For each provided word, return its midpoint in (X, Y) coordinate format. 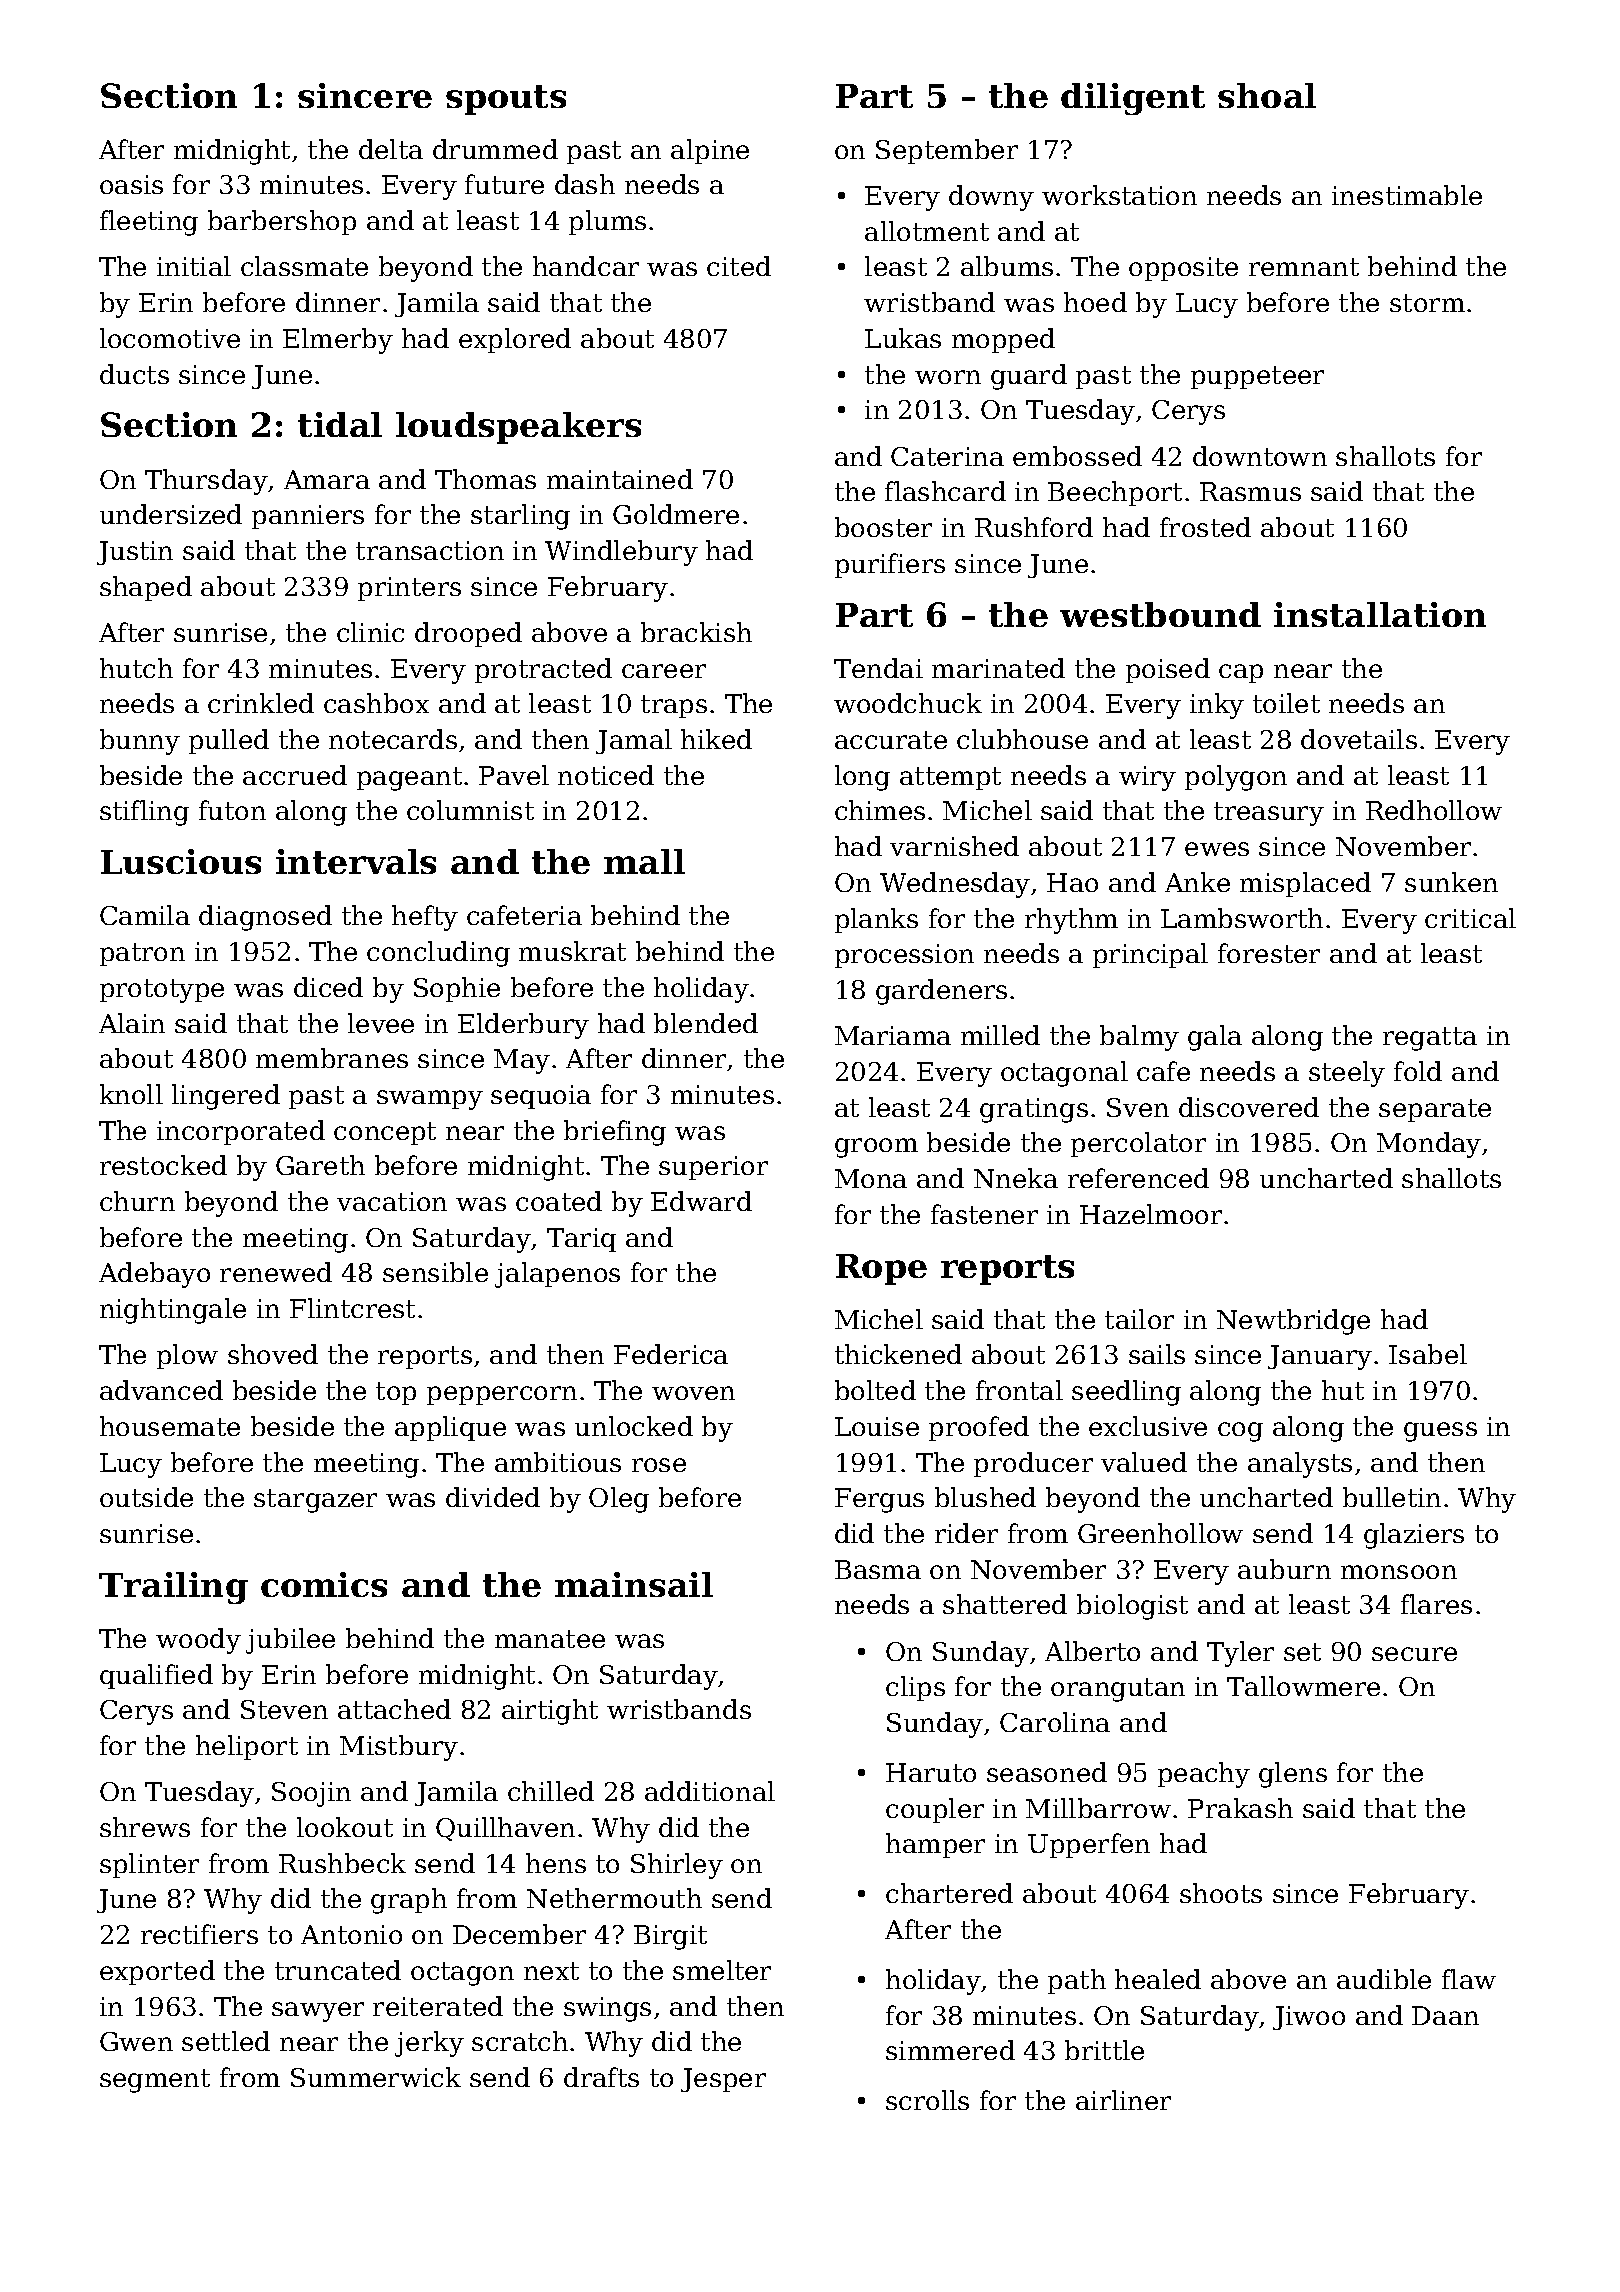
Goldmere (676, 514)
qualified (156, 1676)
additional (710, 1791)
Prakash (1240, 1808)
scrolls (927, 2100)
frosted (1205, 527)
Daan (1445, 2015)
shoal (1267, 95)
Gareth (320, 1165)
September (947, 151)
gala (1215, 1038)
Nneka (1016, 1178)
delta (391, 149)
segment (155, 2081)
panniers (308, 517)
